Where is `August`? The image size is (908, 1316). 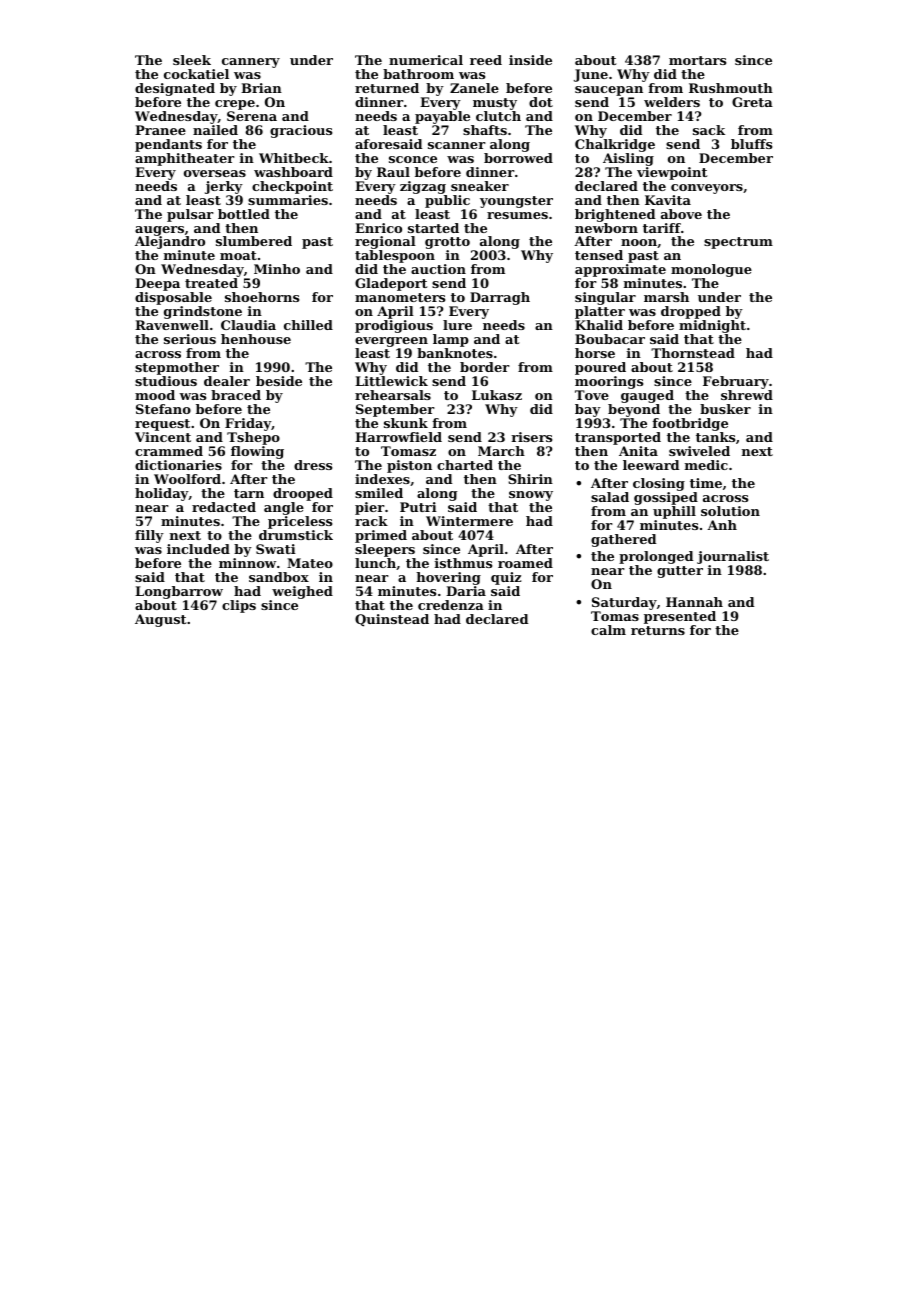
August is located at coordinates (161, 620).
